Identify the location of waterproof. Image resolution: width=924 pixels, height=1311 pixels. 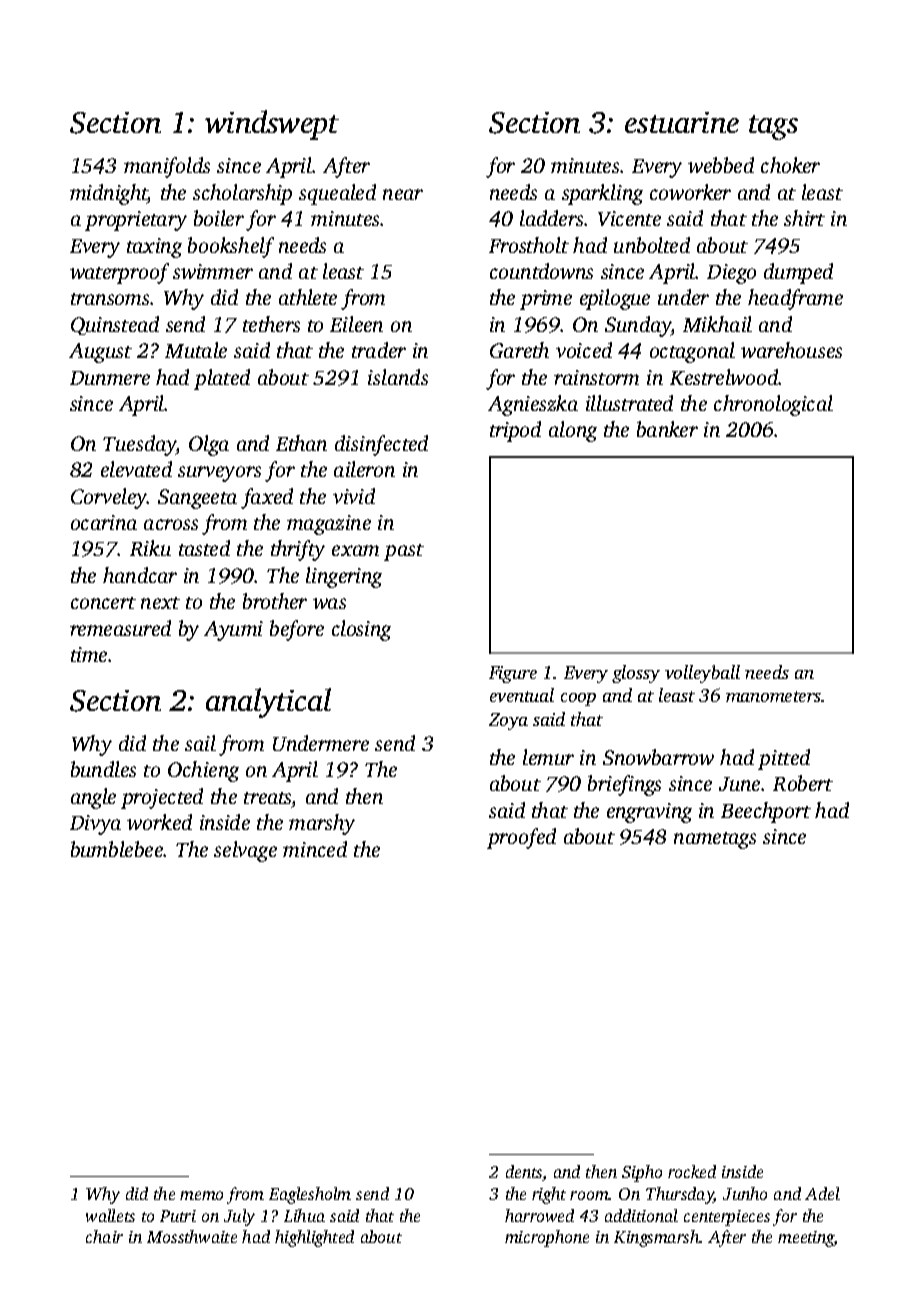
(119, 273).
